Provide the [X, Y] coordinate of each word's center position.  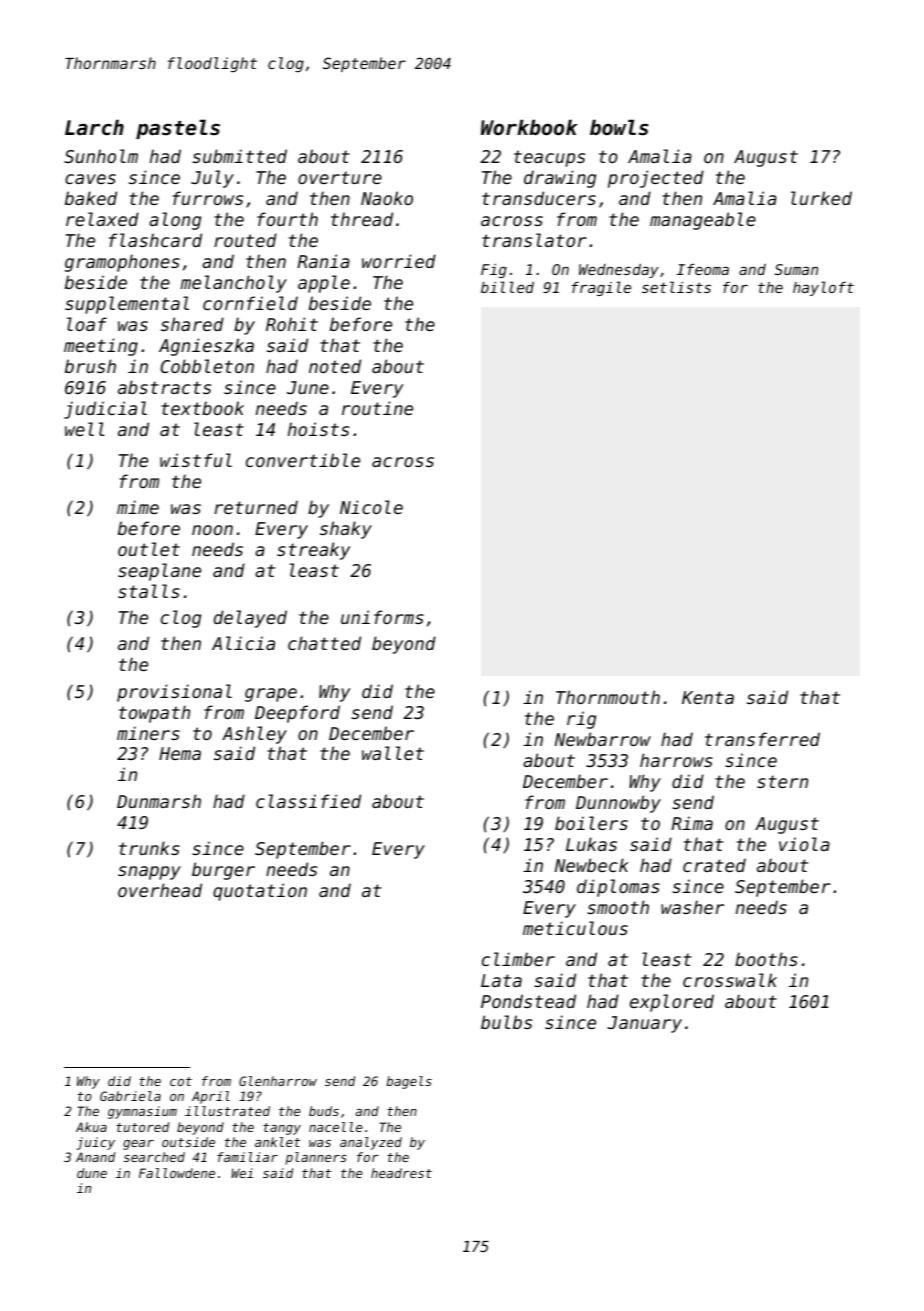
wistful [196, 460]
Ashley [254, 735]
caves [90, 179]
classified [308, 801]
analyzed [371, 1143]
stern [782, 781]
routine [377, 408]
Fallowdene [177, 1173]
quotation [260, 892]
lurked [821, 198]
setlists [676, 287]
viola [804, 844]
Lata [501, 980]
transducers [539, 198]
